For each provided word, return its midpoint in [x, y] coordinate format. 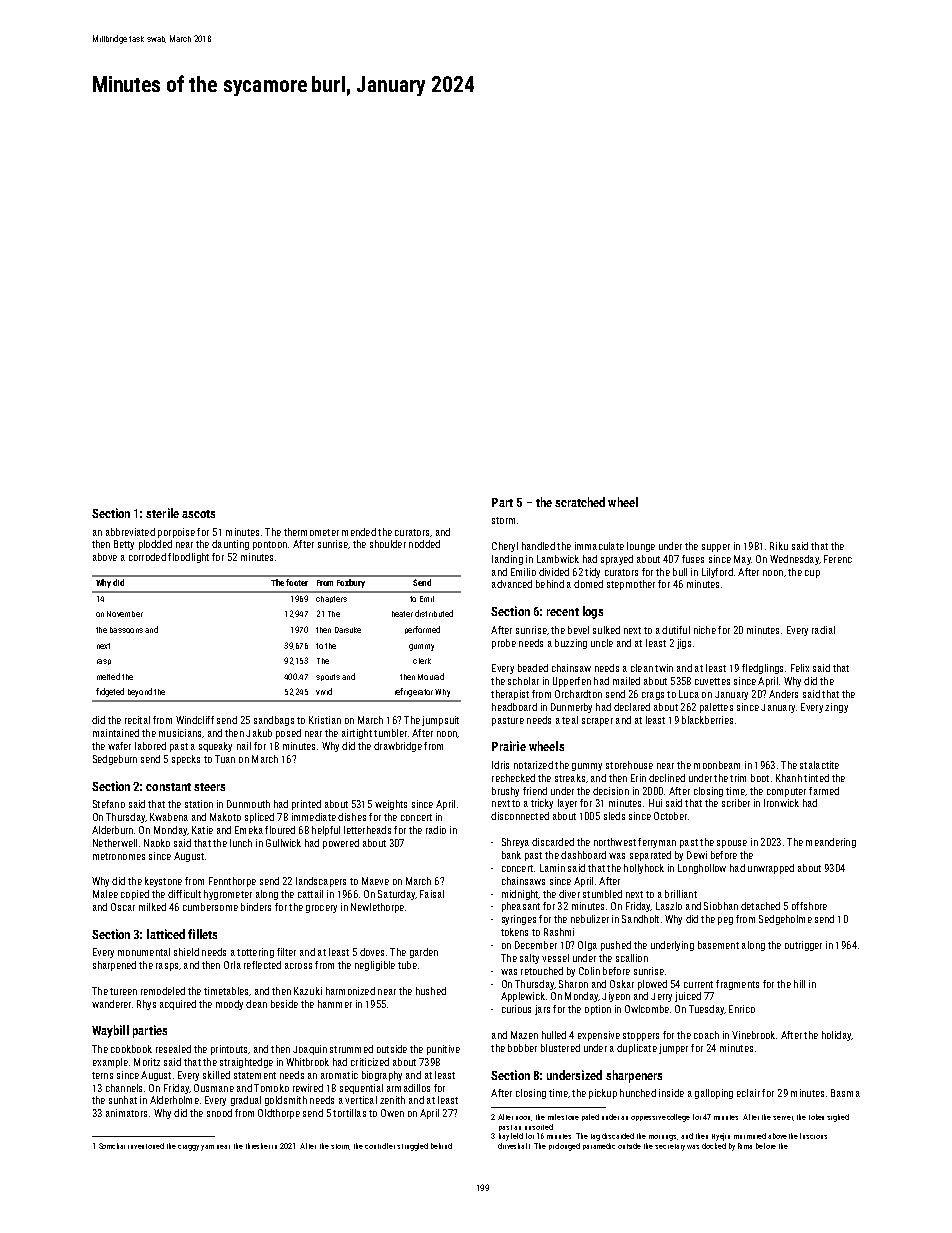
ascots [198, 514]
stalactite [819, 765]
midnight [520, 895]
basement [718, 945]
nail [244, 746]
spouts [328, 677]
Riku [779, 546]
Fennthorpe [232, 882]
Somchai [112, 1146]
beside [284, 1004]
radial [823, 630]
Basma [845, 1093]
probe [504, 644]
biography [382, 1076]
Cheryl [505, 547]
